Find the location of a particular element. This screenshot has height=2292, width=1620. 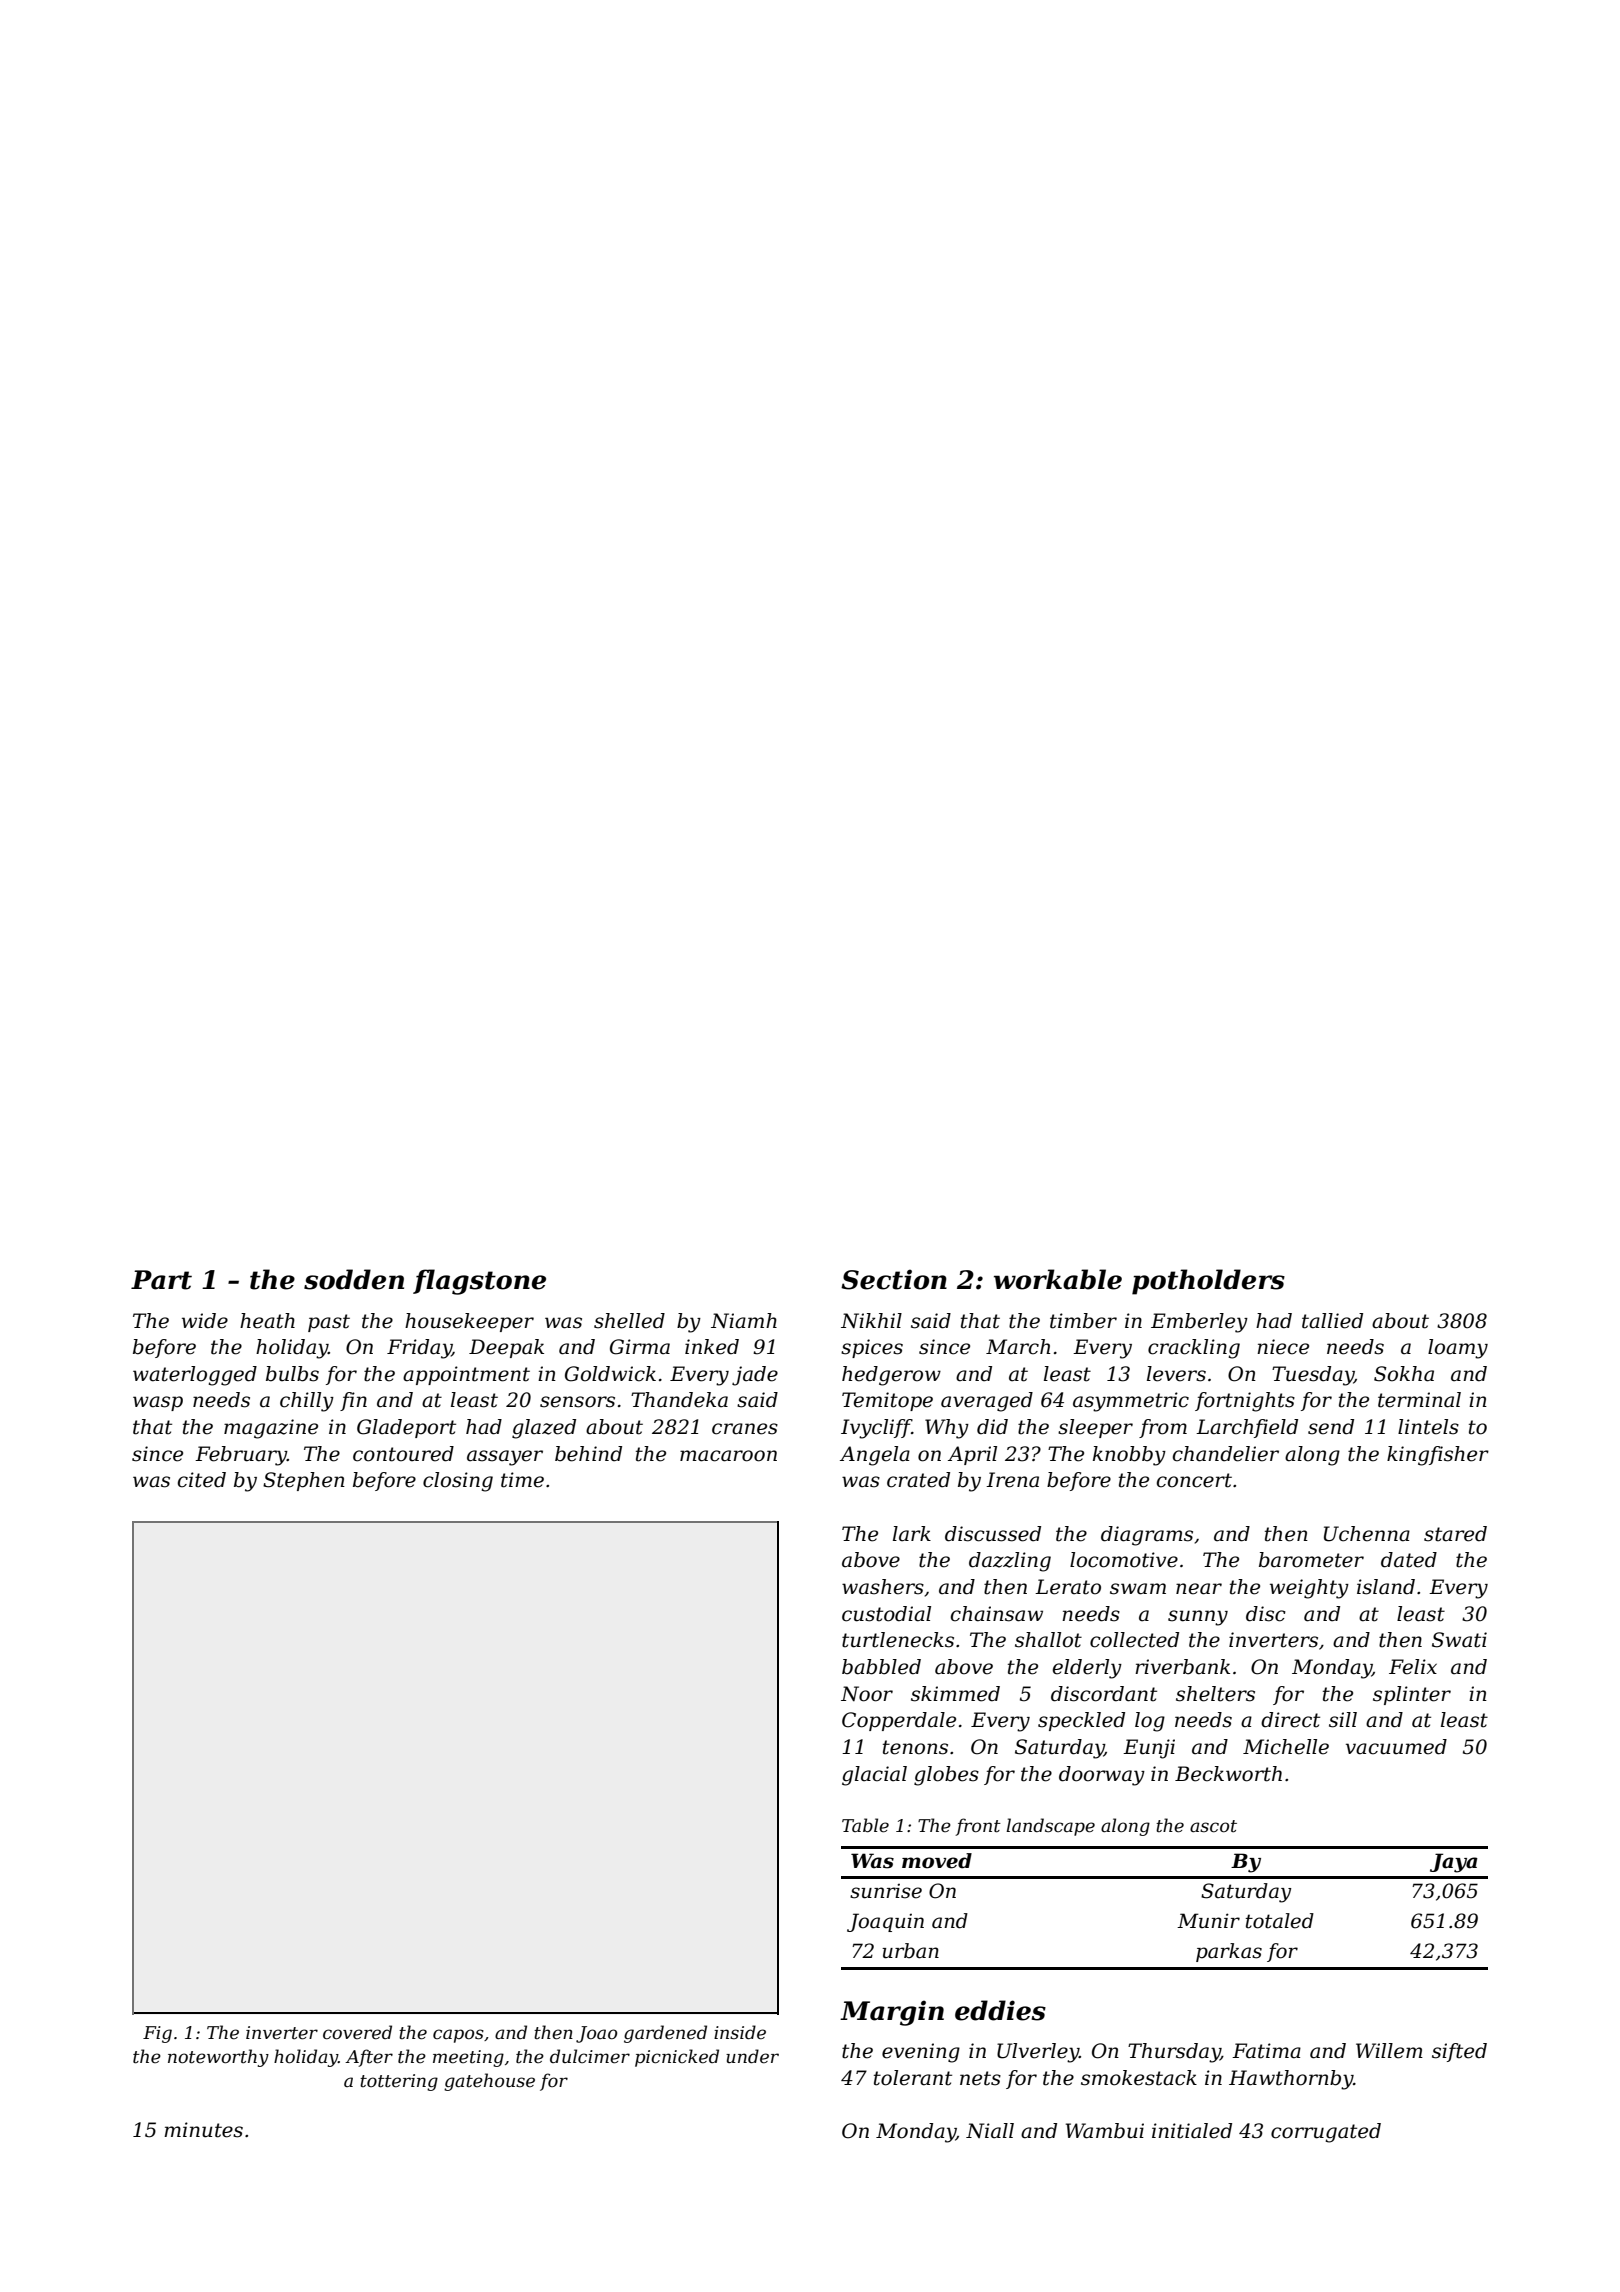

washers is located at coordinates (883, 1587).
